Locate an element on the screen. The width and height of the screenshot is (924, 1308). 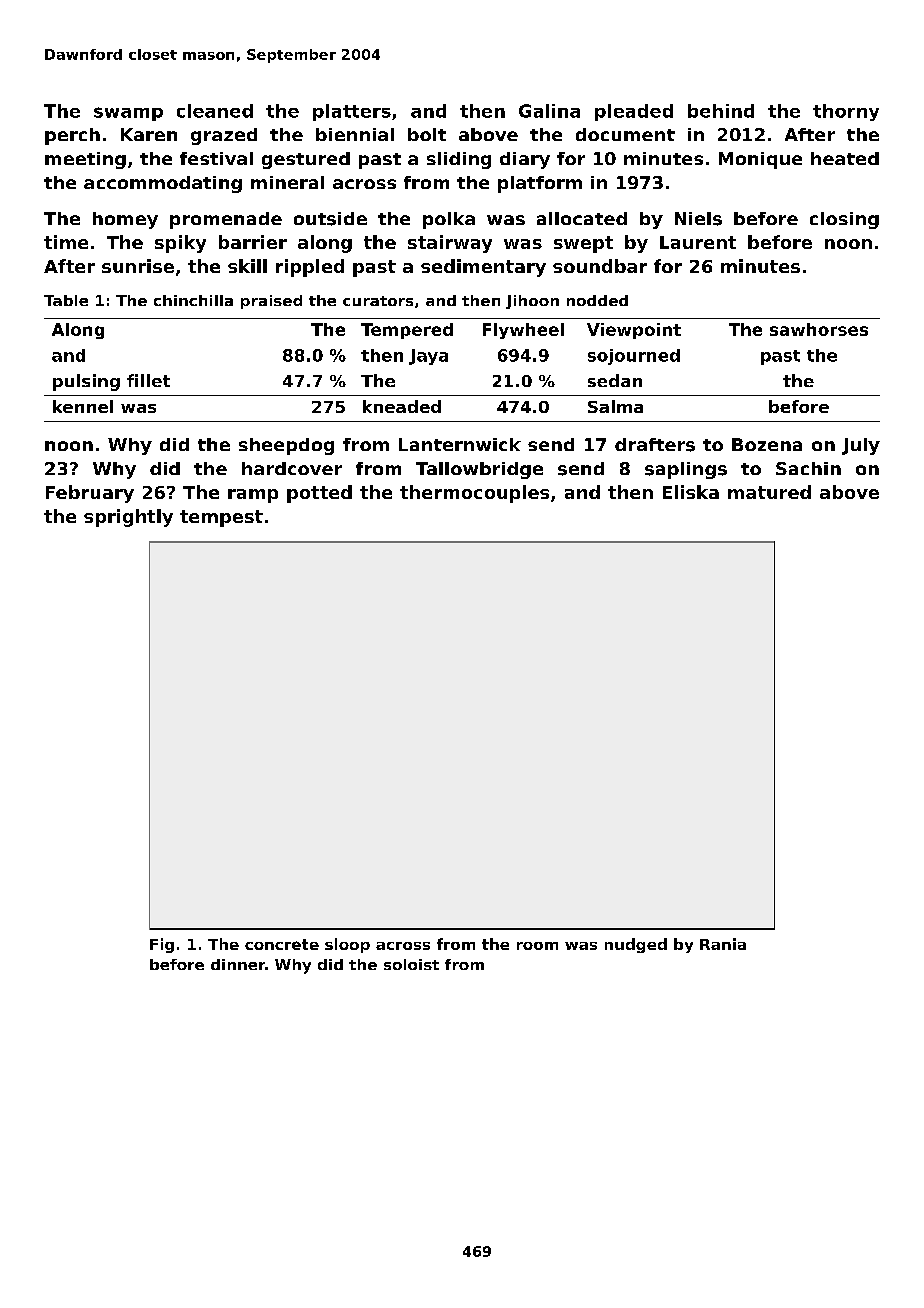
thorny is located at coordinates (846, 112).
